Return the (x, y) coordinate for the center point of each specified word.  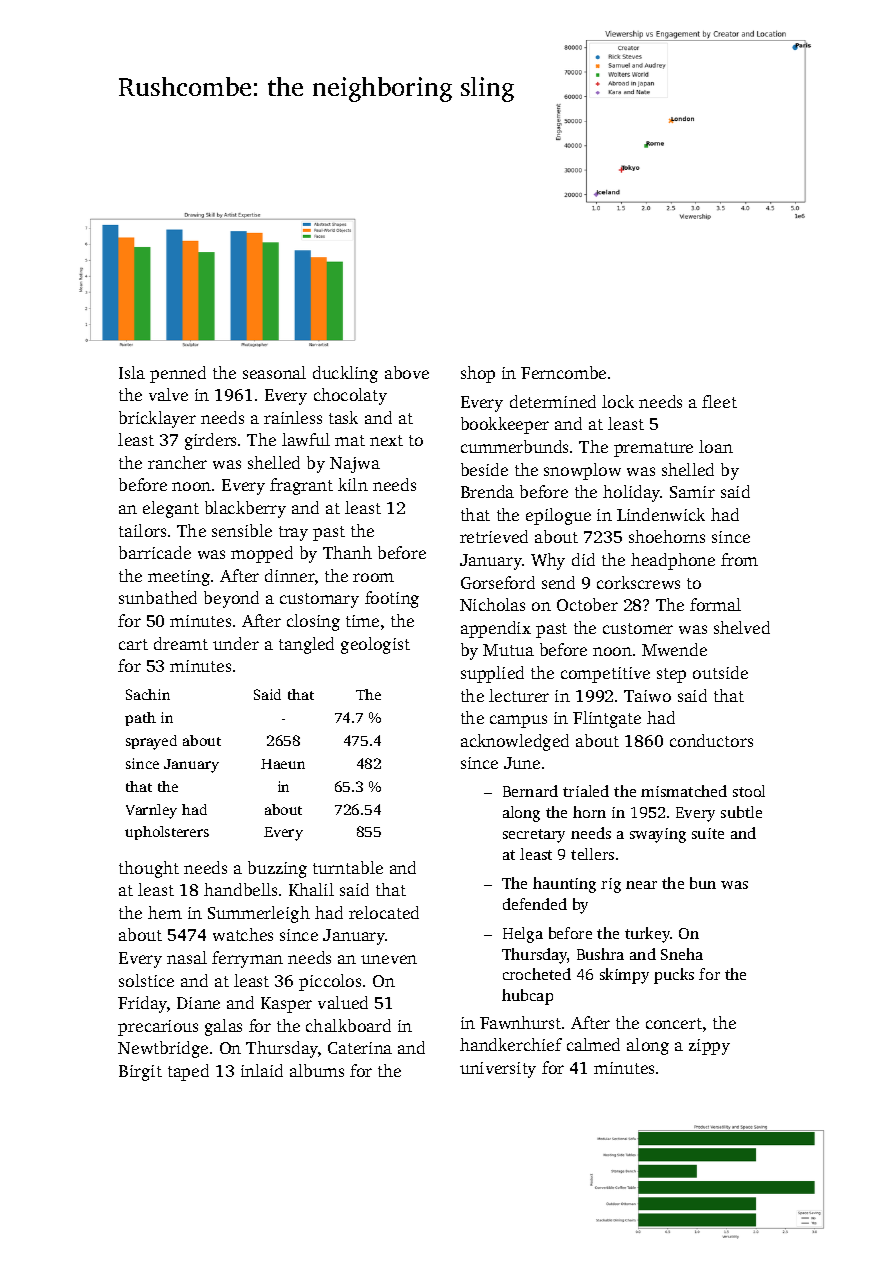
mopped (262, 554)
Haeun (283, 764)
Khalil (311, 889)
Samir (692, 492)
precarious (158, 1028)
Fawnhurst (520, 1022)
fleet (719, 401)
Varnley (151, 811)
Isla (132, 372)
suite (708, 833)
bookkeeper (505, 425)
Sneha (682, 954)
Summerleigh (259, 914)
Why (548, 561)
